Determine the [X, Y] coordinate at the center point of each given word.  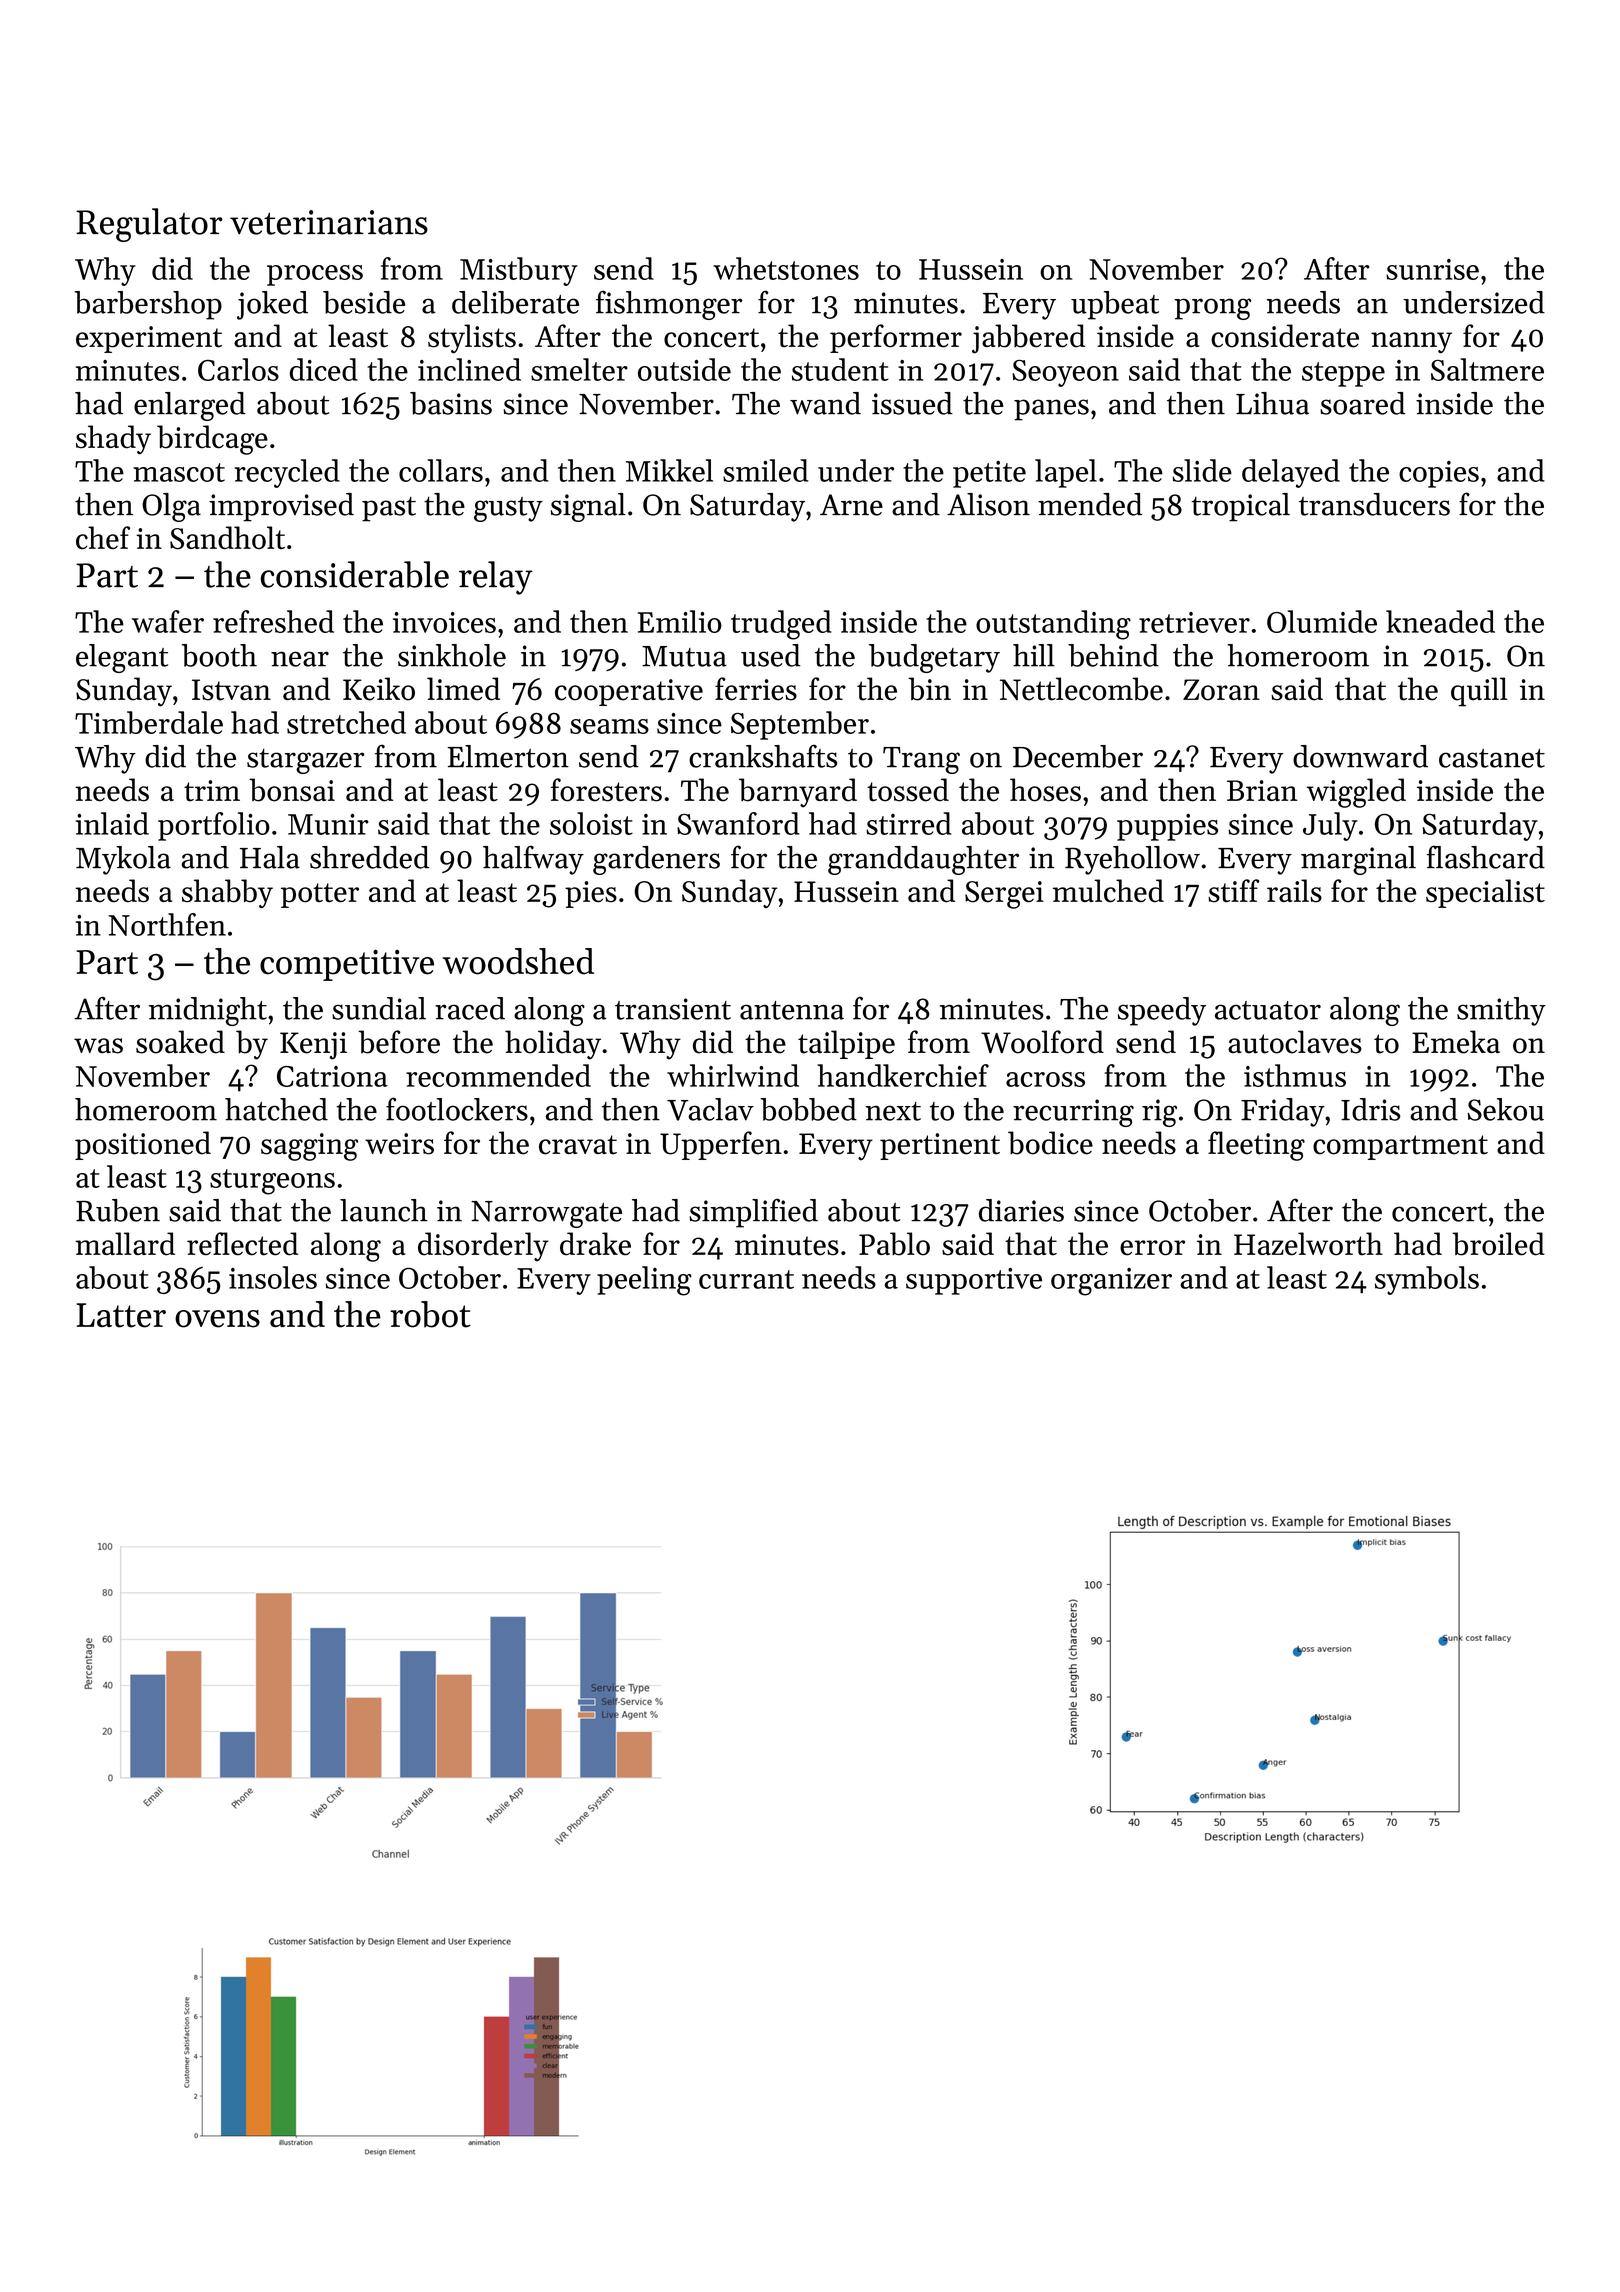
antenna [792, 1010]
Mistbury [519, 271]
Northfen [167, 924]
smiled [765, 470]
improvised [281, 507]
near [300, 659]
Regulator [149, 225]
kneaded [1440, 621]
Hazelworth [1308, 1244]
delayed [1291, 473]
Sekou [1506, 1109]
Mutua [684, 656]
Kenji [313, 1046]
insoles [273, 1277]
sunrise [1432, 269]
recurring [1073, 1113]
